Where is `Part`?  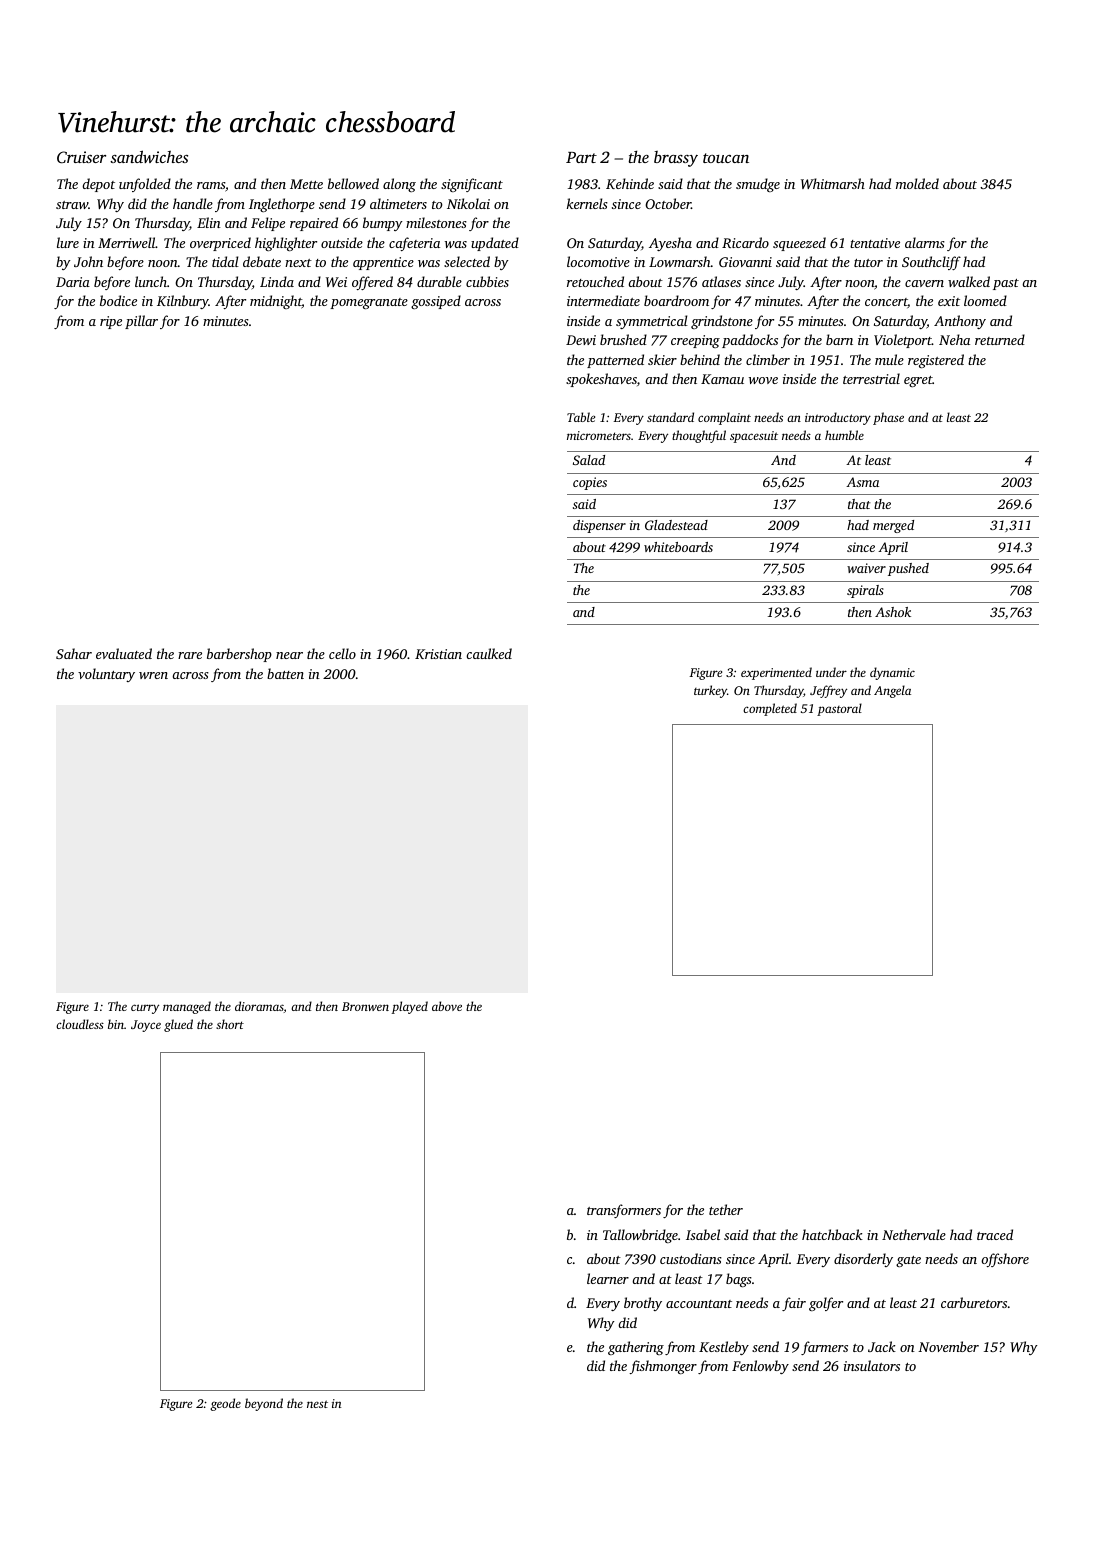 Part is located at coordinates (581, 157).
